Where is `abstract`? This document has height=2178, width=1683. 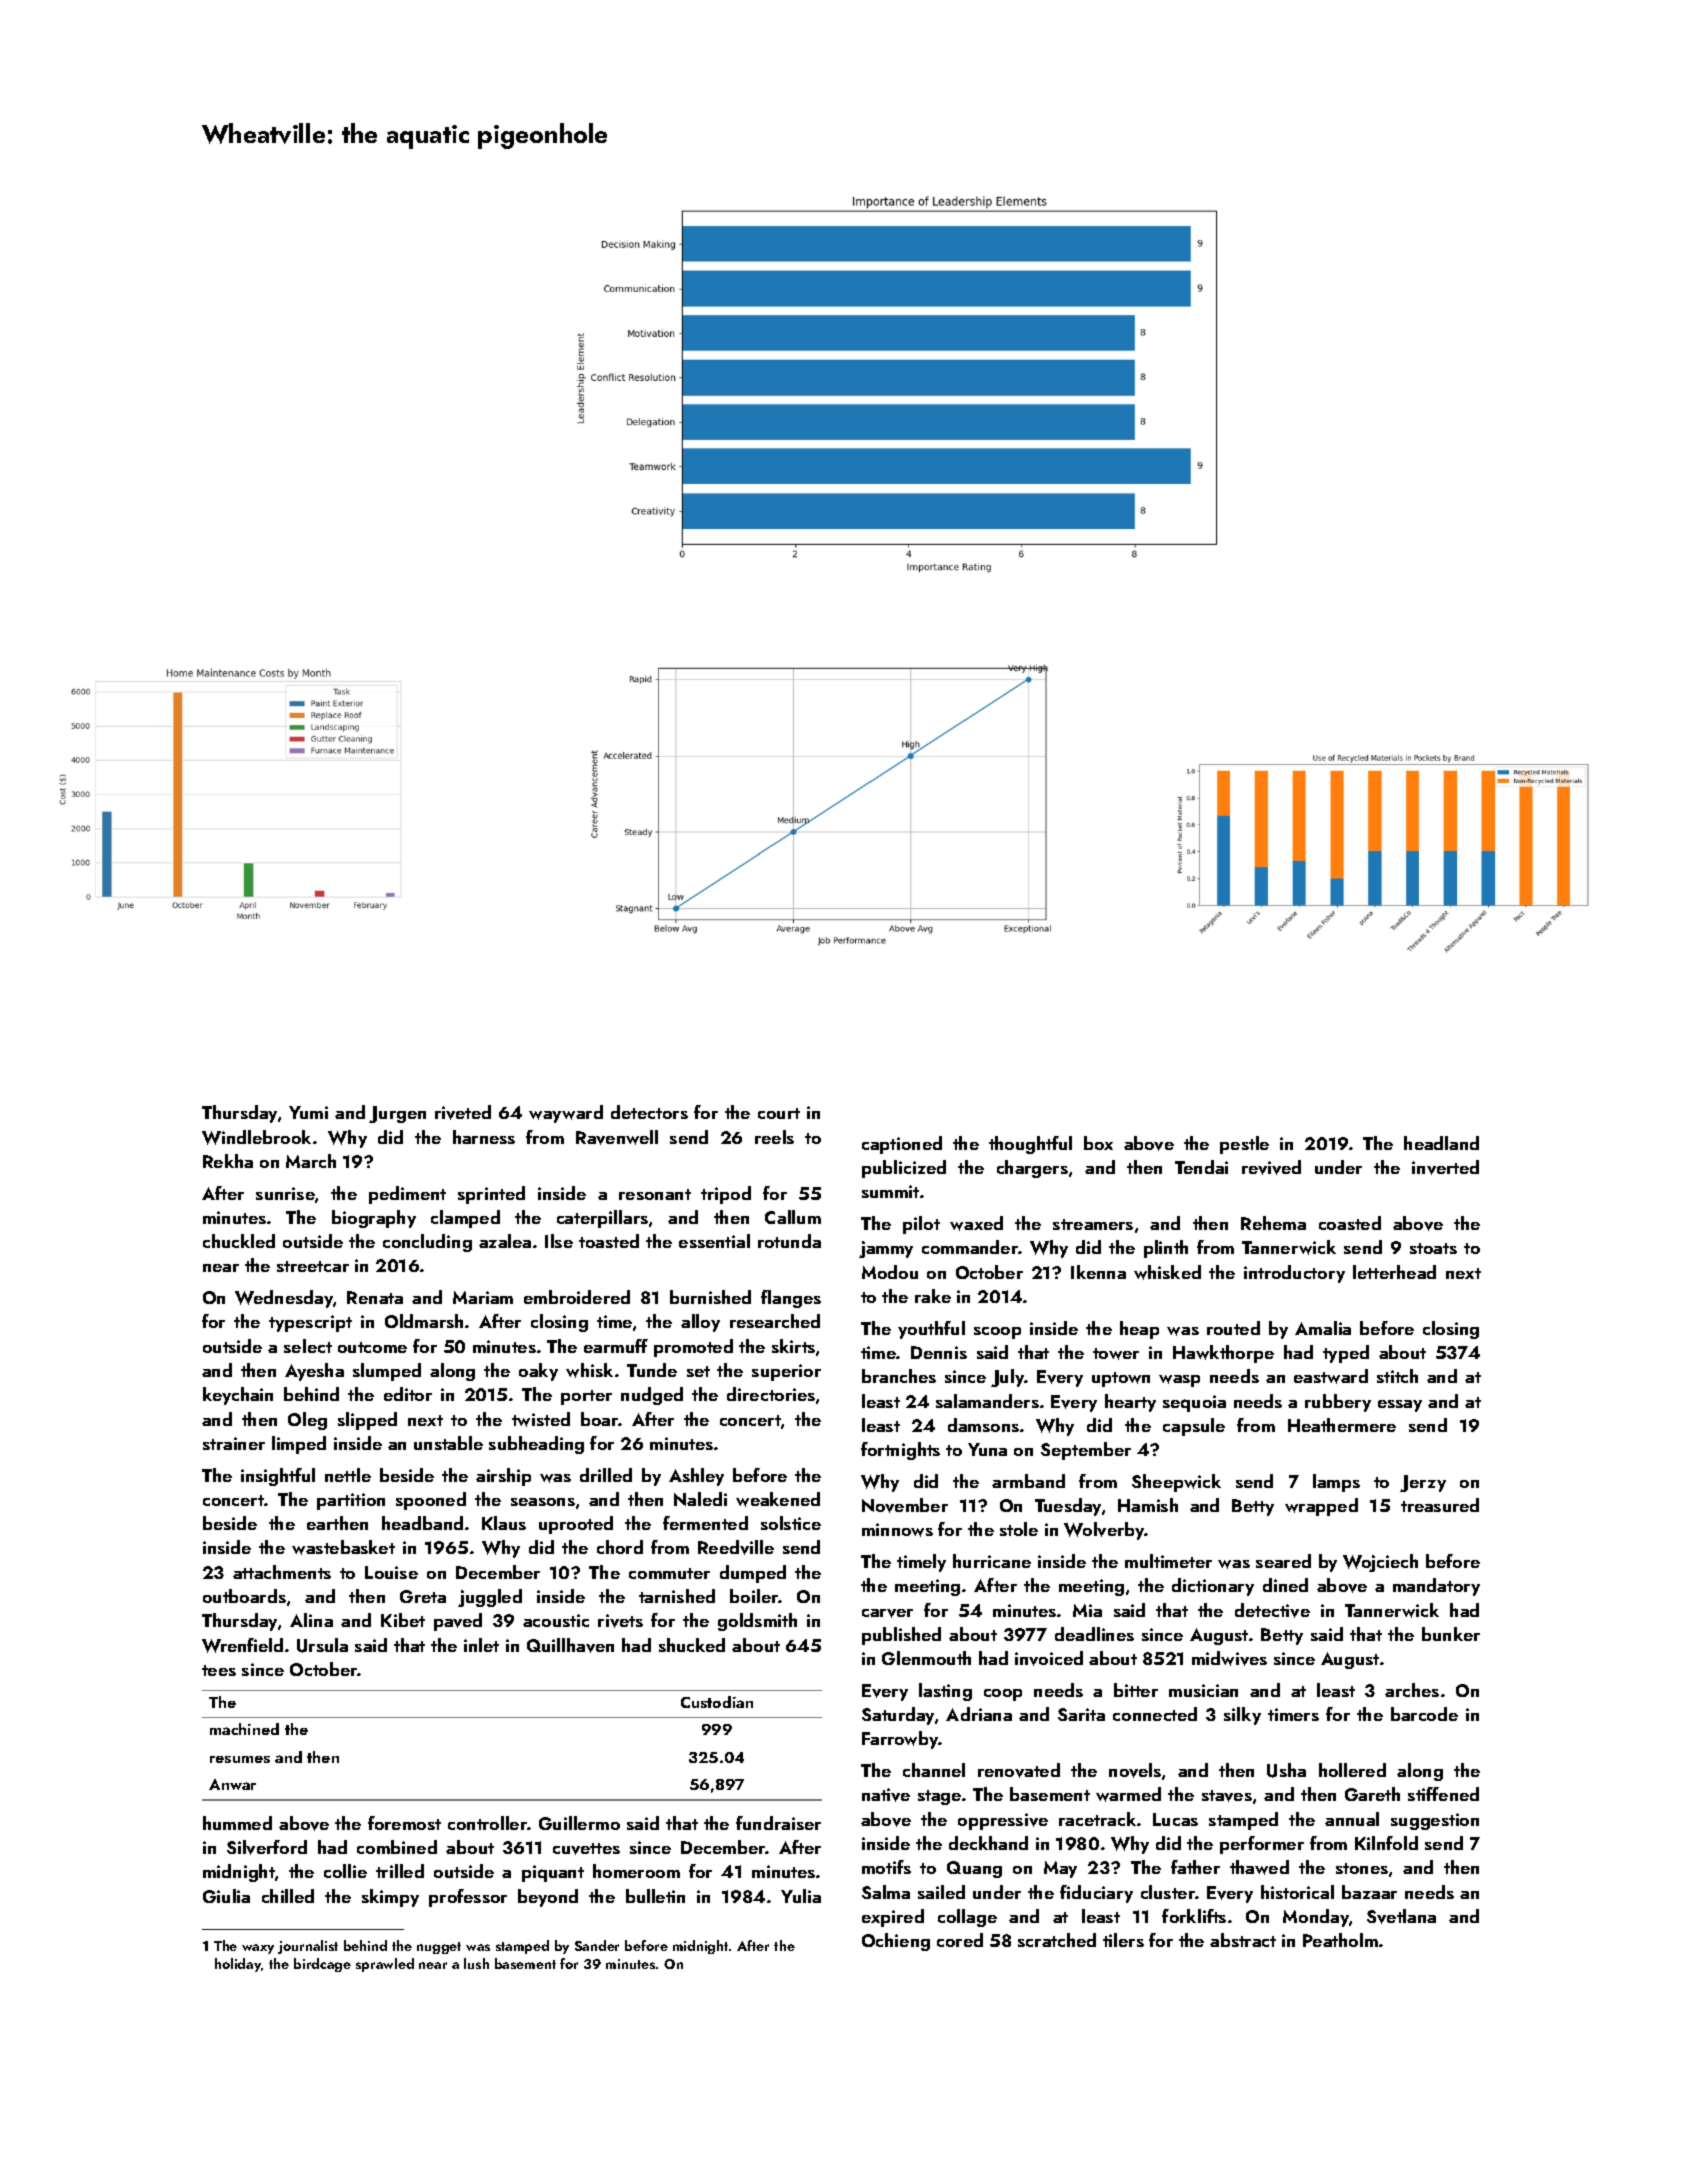 abstract is located at coordinates (1243, 1940).
